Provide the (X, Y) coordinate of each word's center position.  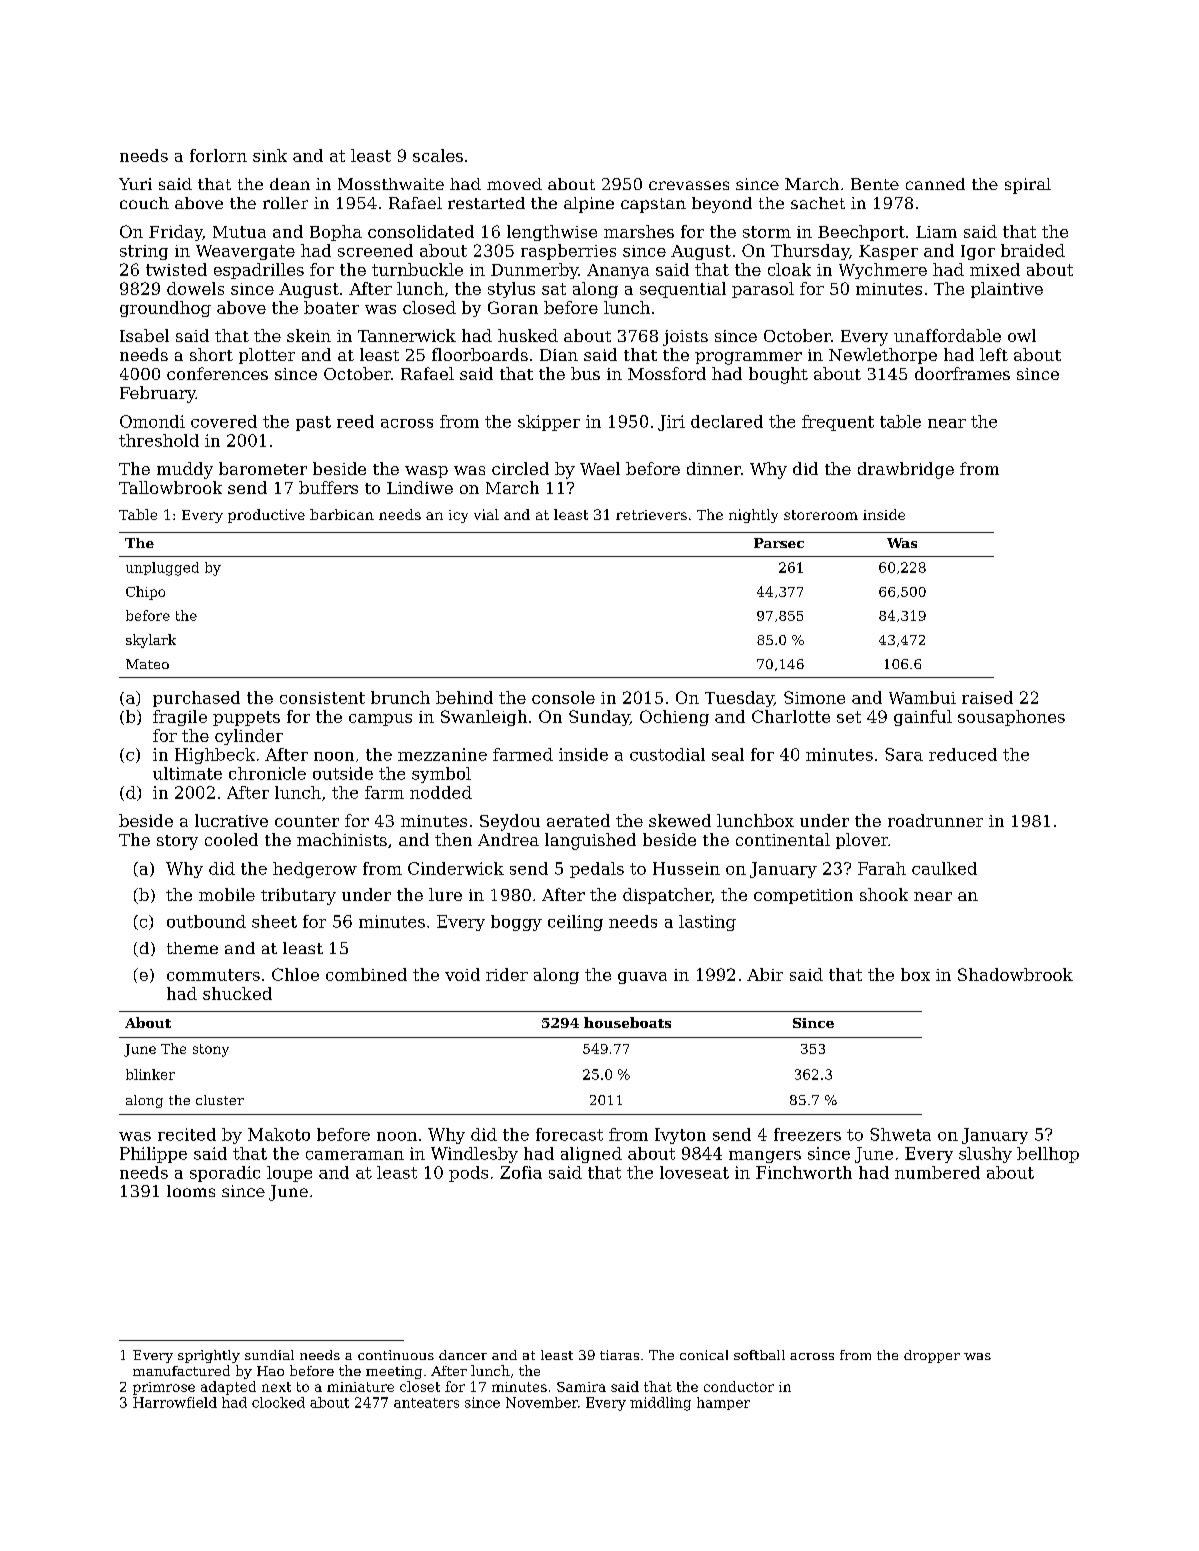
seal (728, 754)
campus (380, 720)
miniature (360, 1387)
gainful (923, 718)
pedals (597, 870)
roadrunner (935, 820)
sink (270, 155)
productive (266, 516)
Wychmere (883, 271)
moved (514, 184)
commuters (213, 975)
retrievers (651, 515)
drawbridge (906, 470)
